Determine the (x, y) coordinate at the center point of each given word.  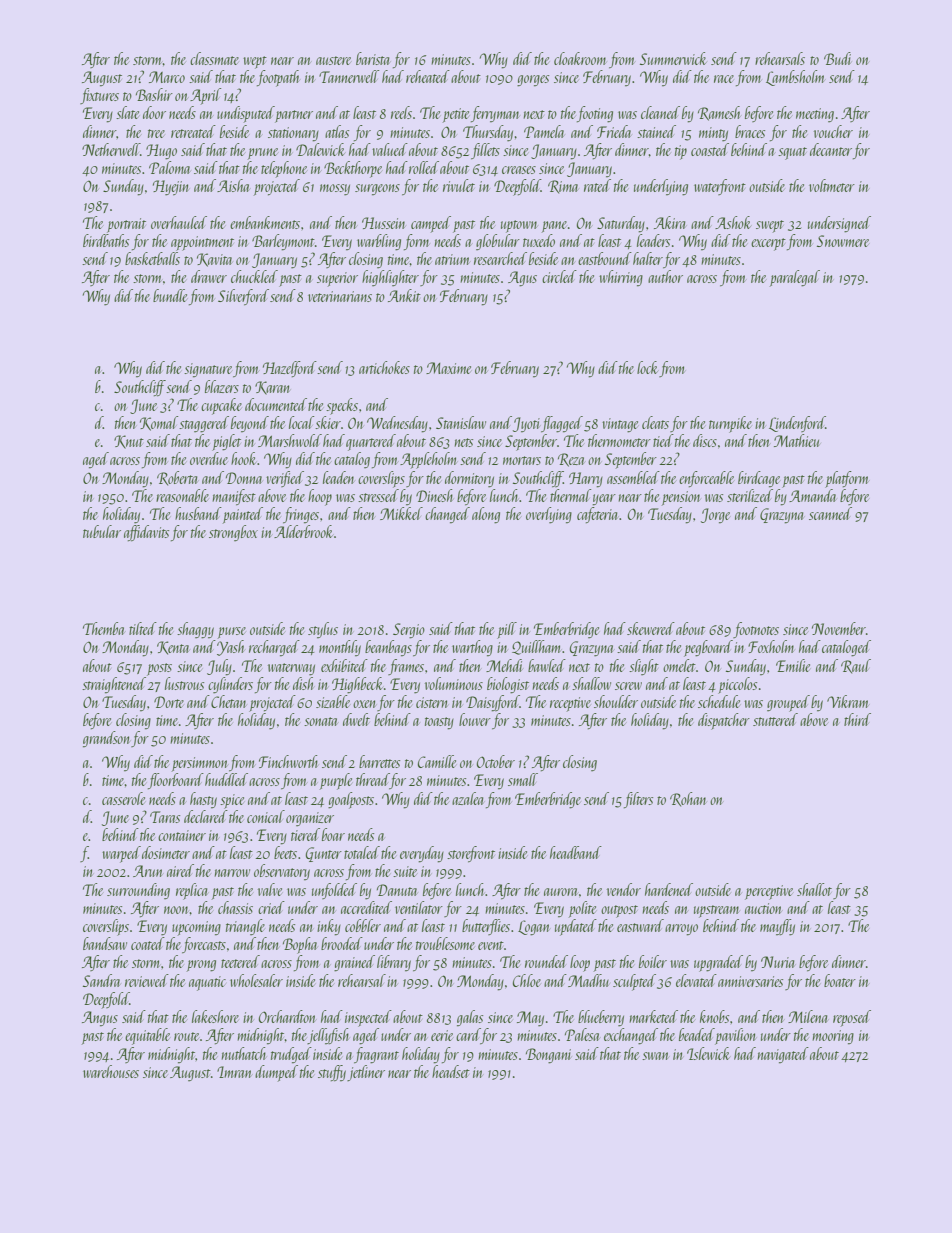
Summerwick (673, 58)
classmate (214, 58)
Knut (129, 442)
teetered (240, 961)
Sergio (409, 631)
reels (401, 112)
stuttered (775, 719)
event (491, 945)
